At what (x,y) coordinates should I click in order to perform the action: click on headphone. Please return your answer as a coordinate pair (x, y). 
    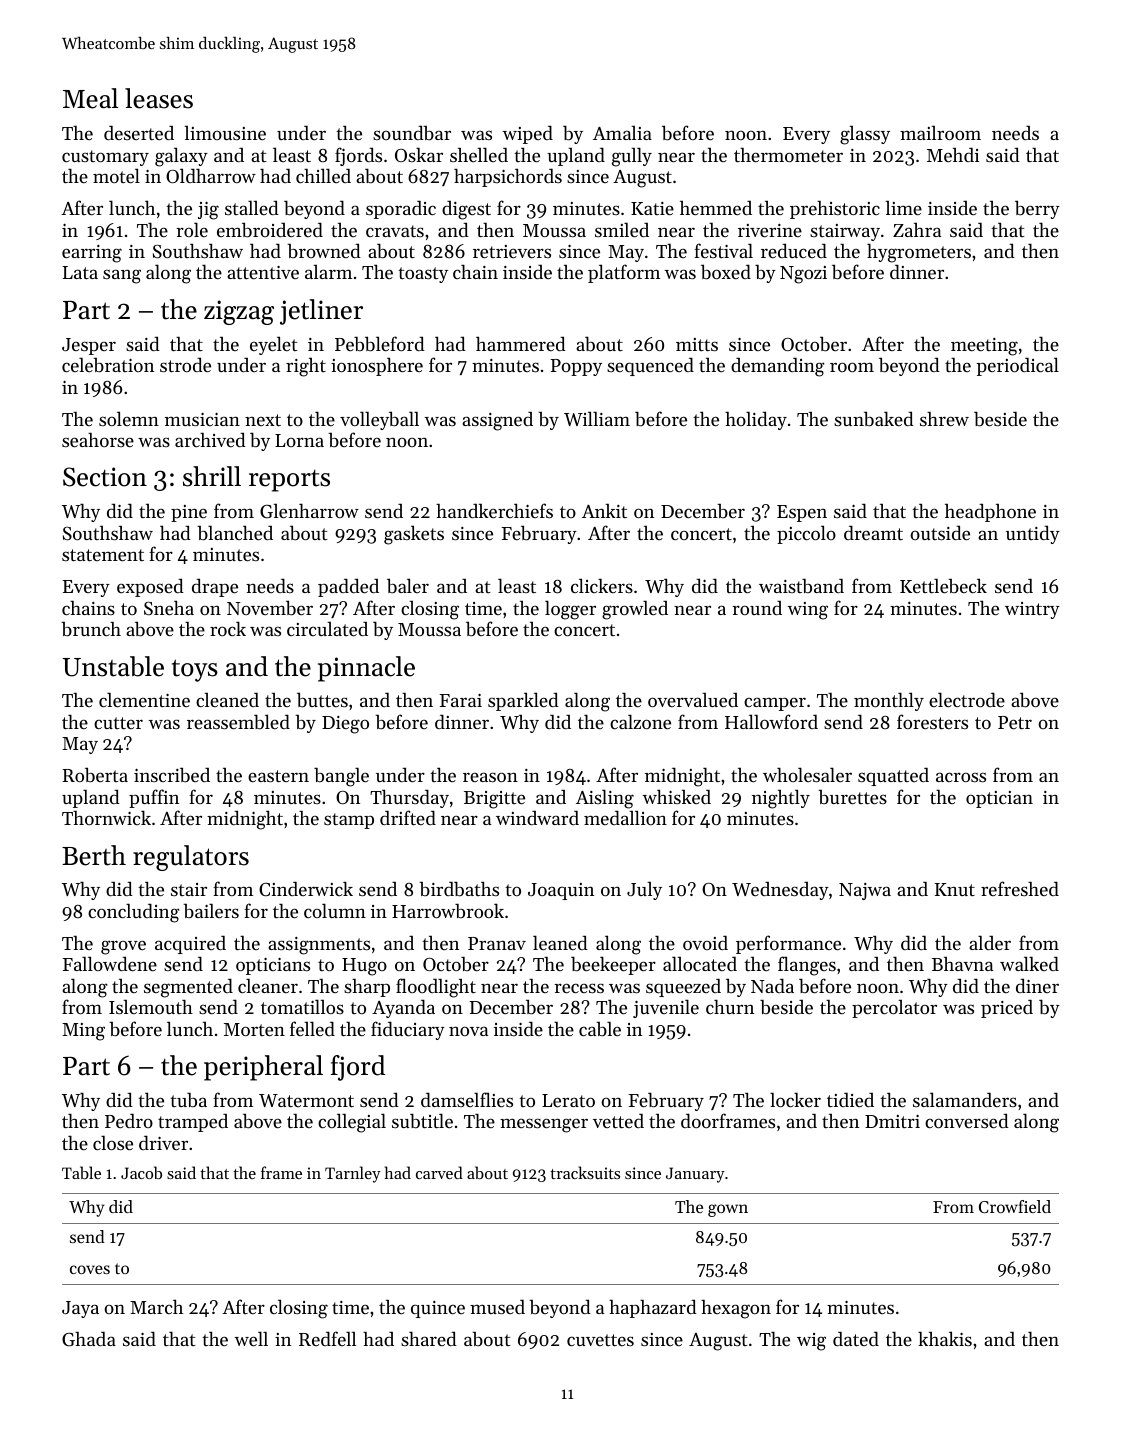
    Looking at the image, I should click on (990, 512).
